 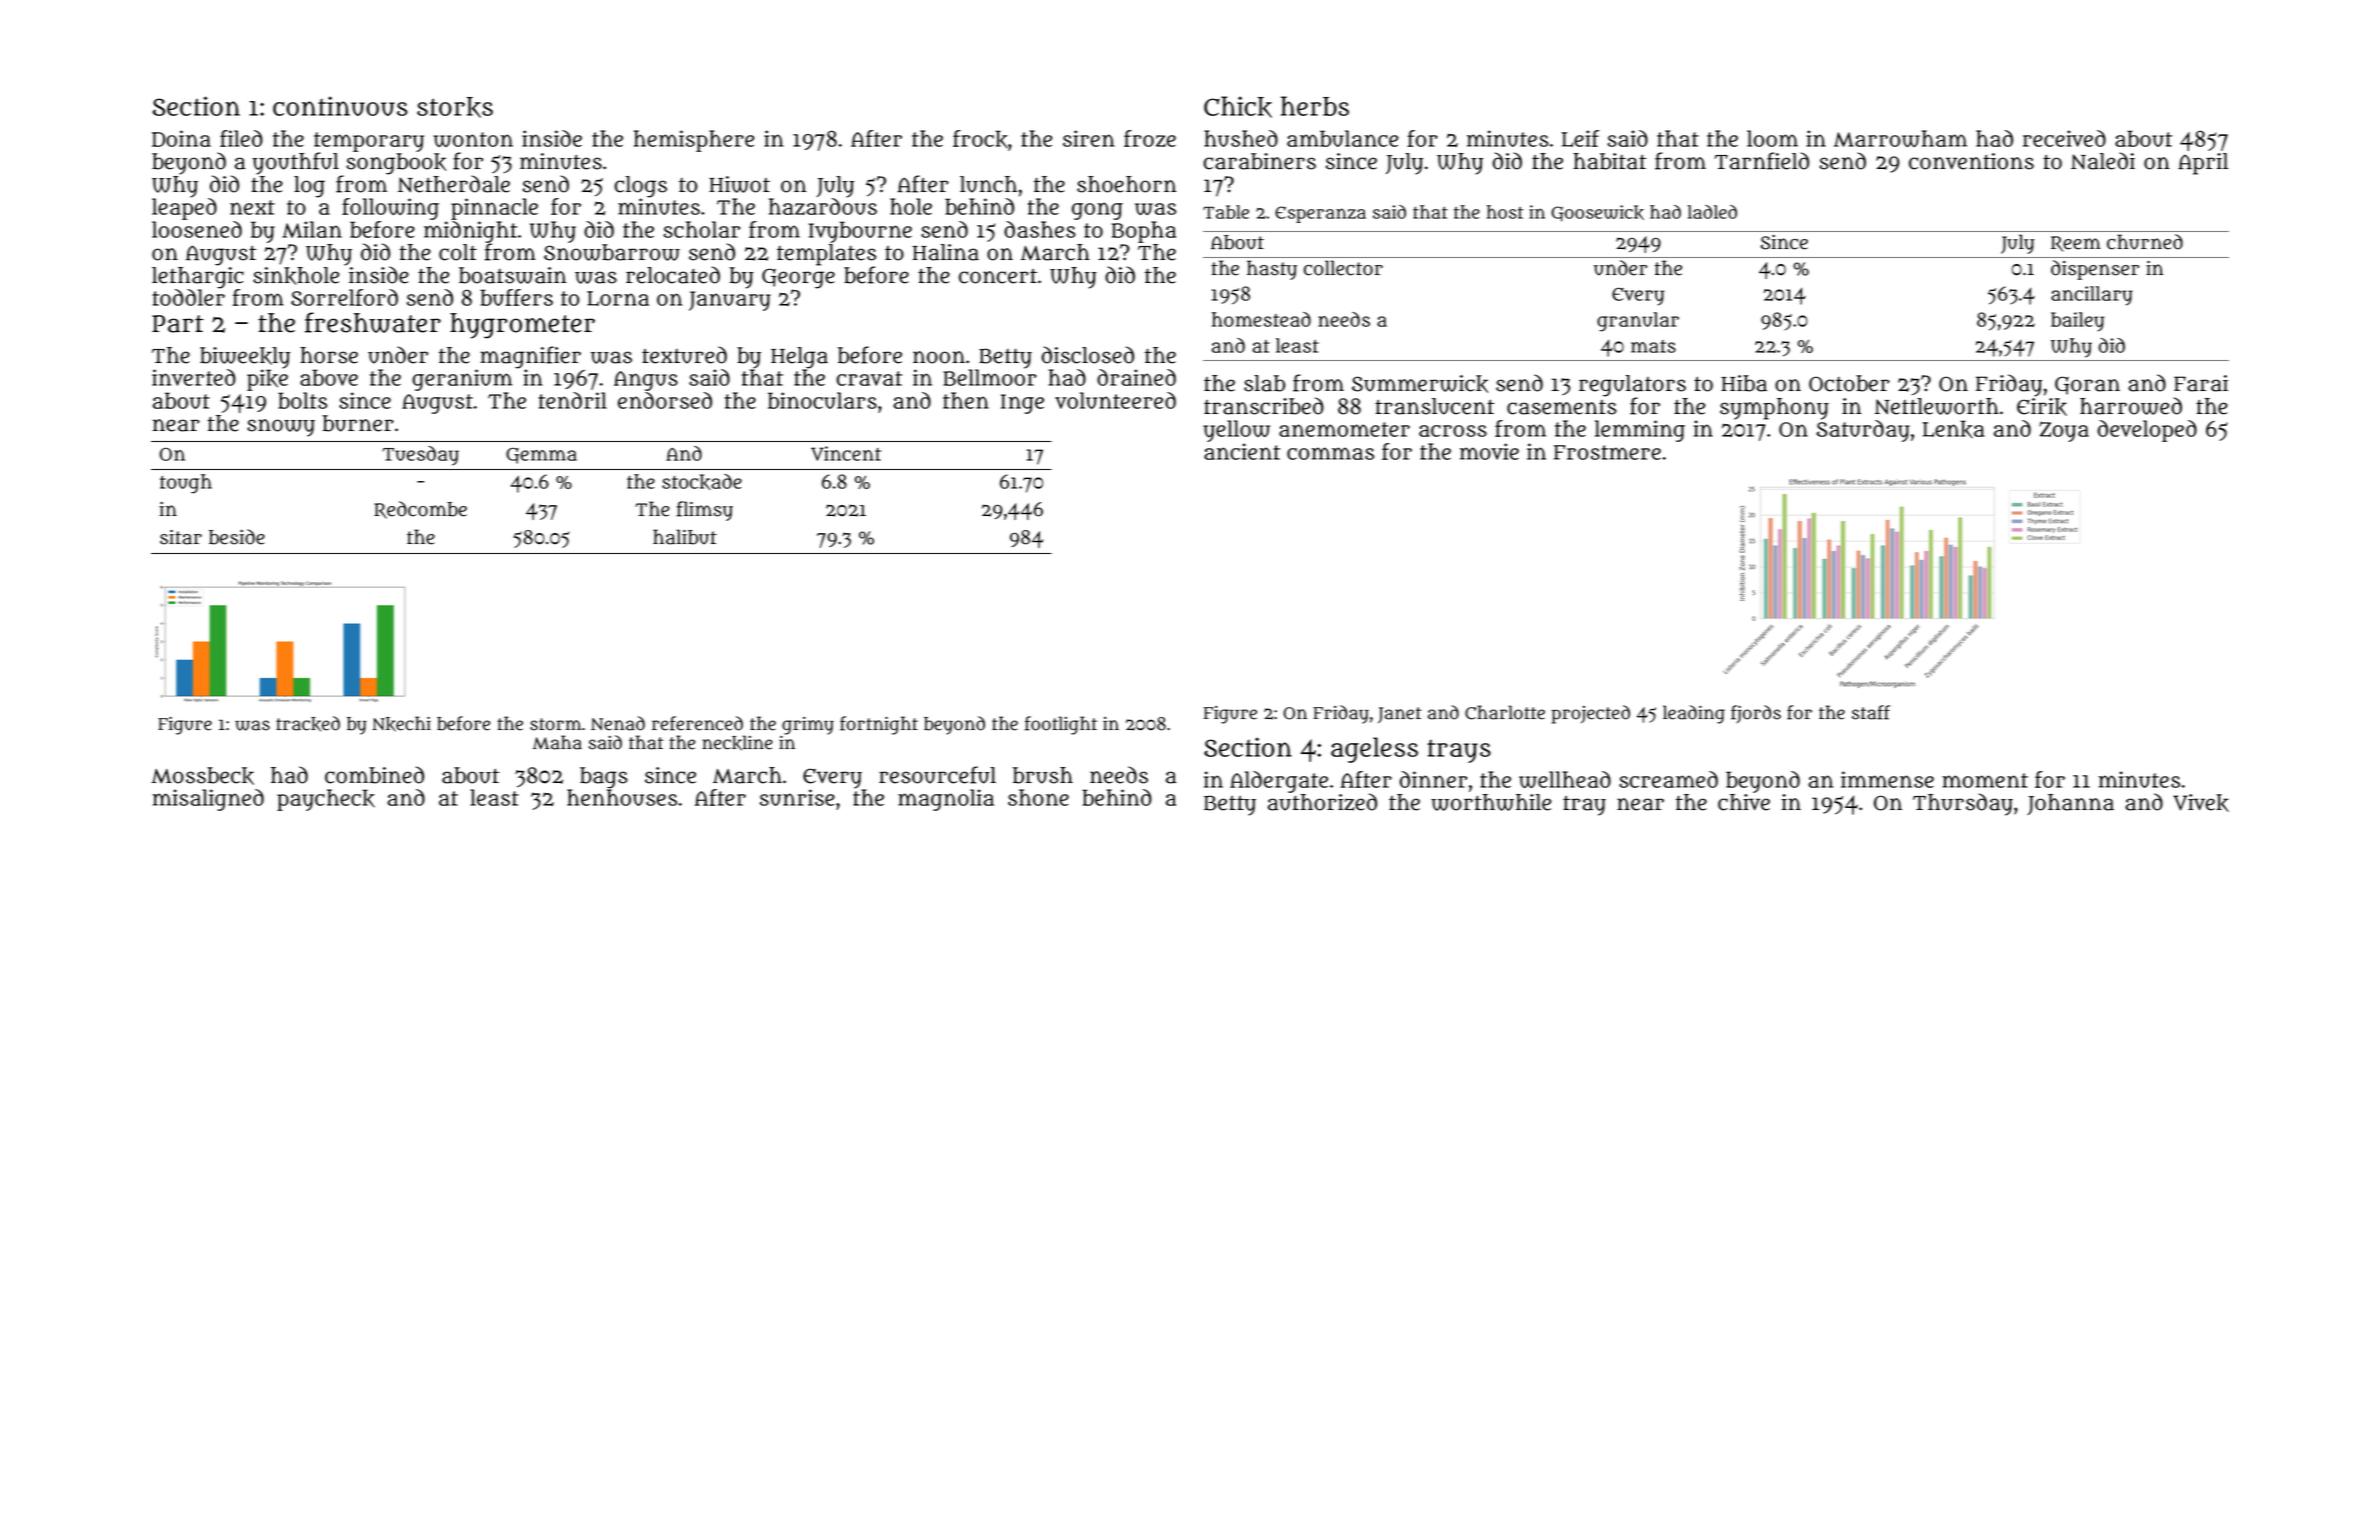 I want to click on Charlotte, so click(x=1505, y=712).
